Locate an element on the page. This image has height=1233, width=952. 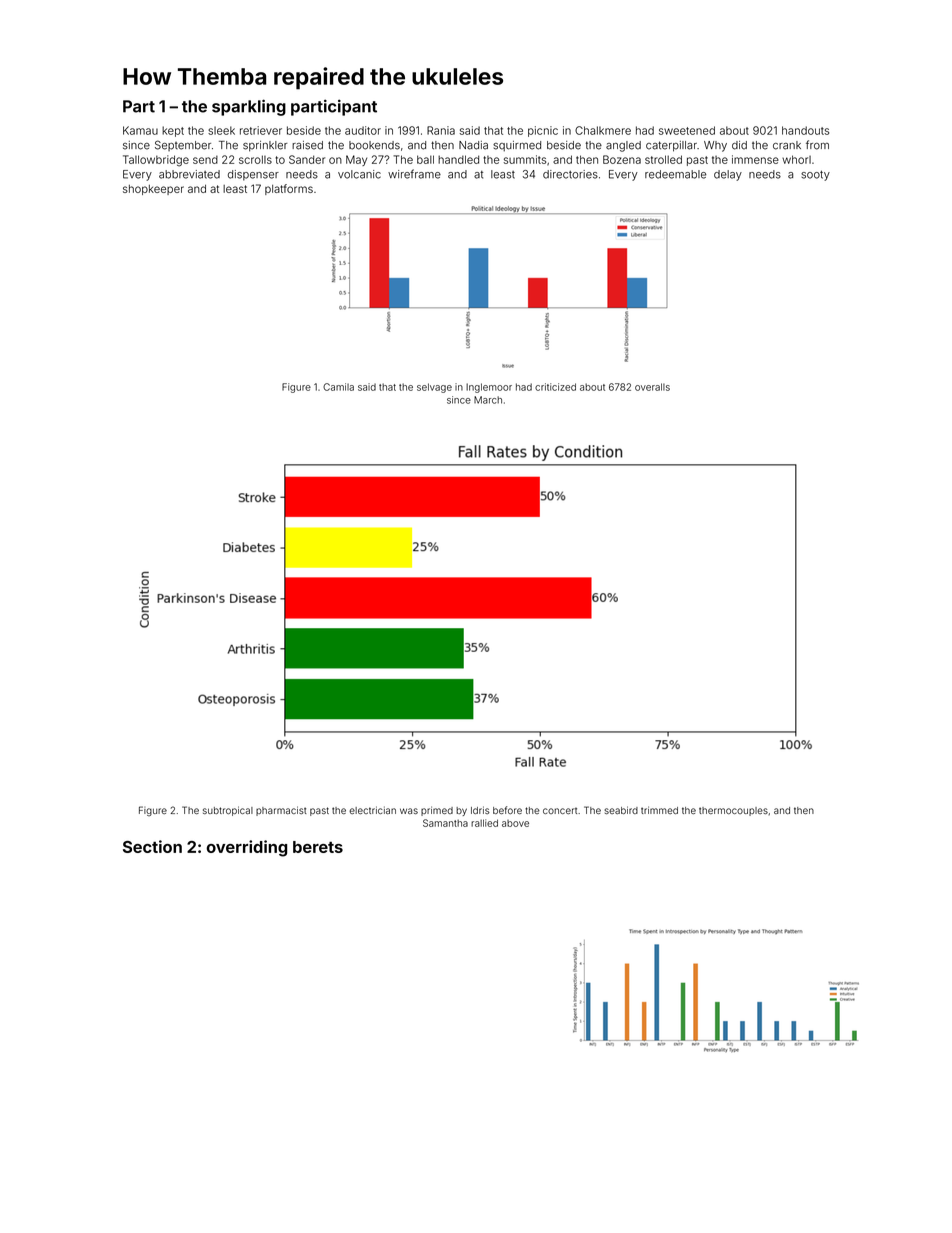
before is located at coordinates (507, 810).
